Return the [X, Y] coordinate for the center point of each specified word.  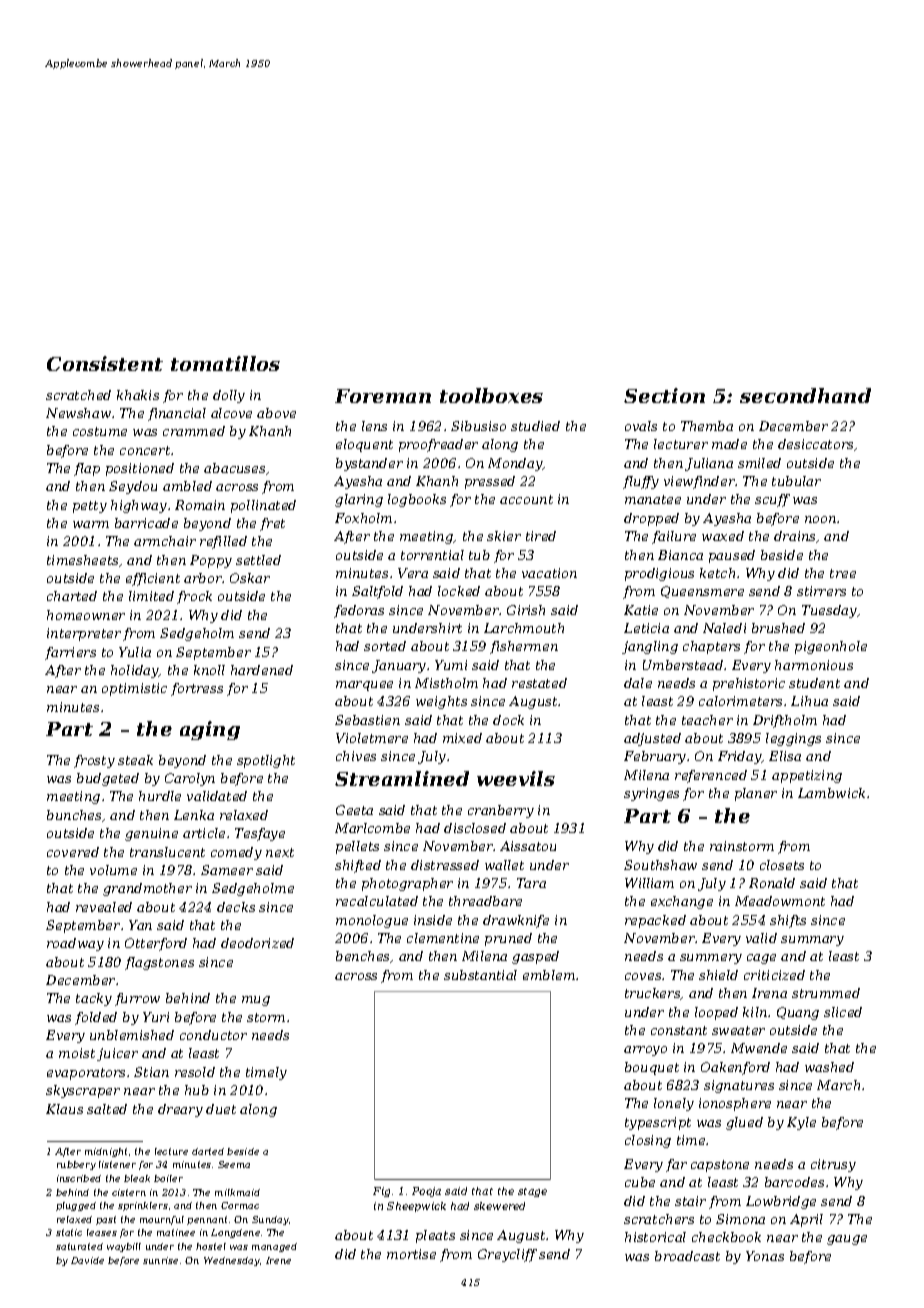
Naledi [724, 628]
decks [236, 907]
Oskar [250, 578]
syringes [651, 794]
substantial [480, 975]
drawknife [516, 921]
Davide [87, 1260]
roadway [75, 944]
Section [664, 395]
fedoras [359, 611]
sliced [843, 1012]
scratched [78, 395]
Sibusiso [478, 426]
